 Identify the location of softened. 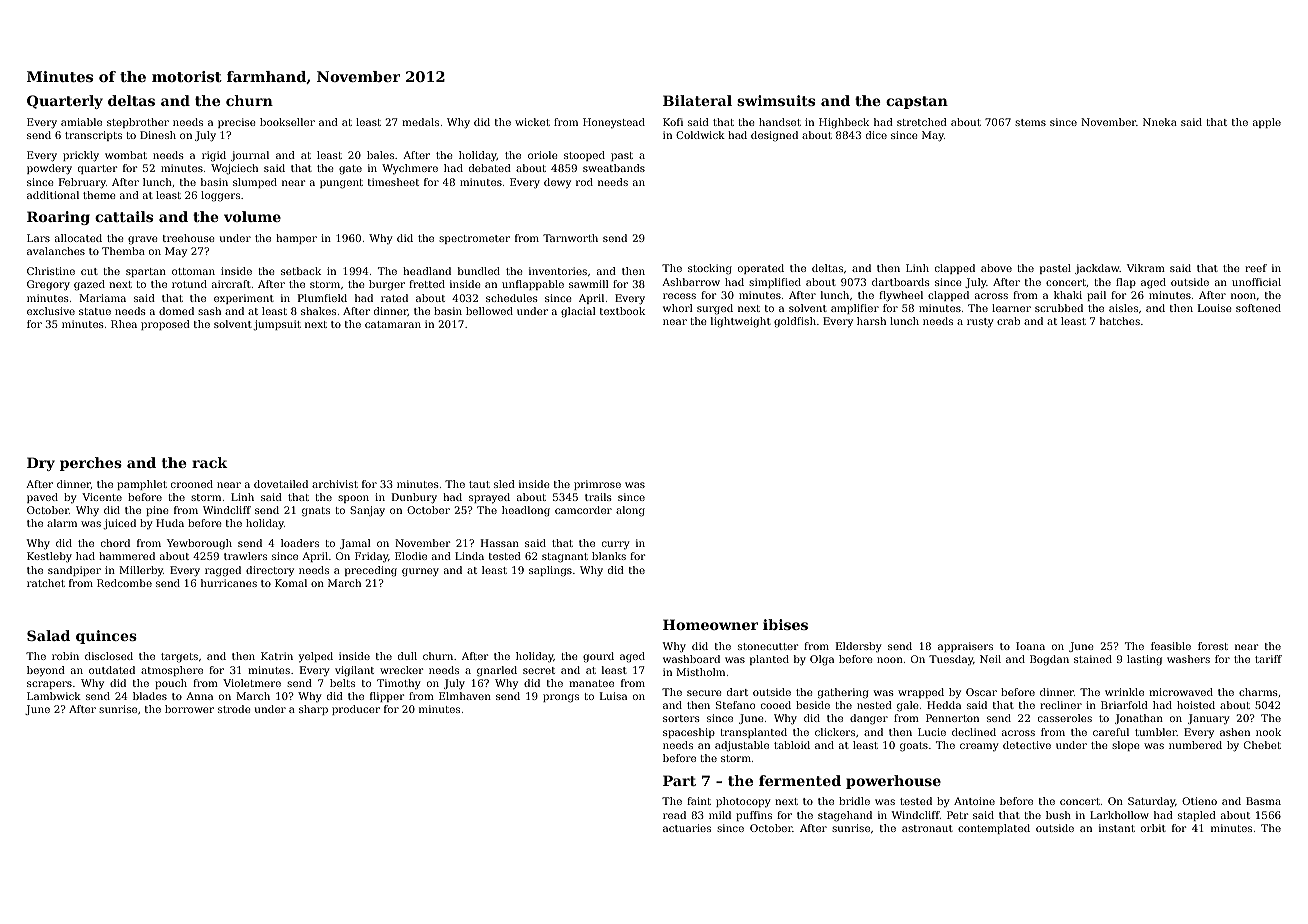
(1258, 308).
